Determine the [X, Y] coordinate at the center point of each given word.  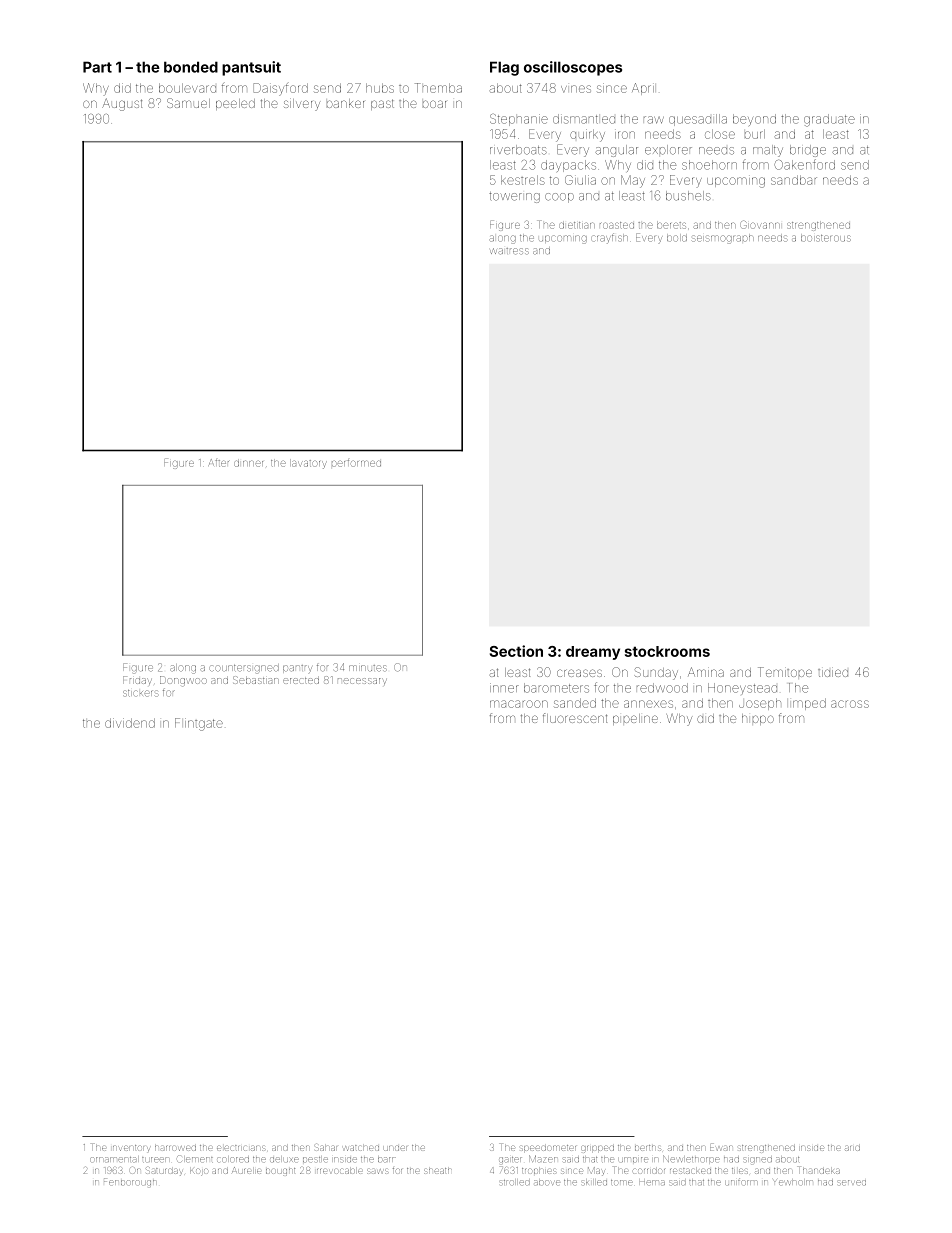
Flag [504, 68]
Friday [137, 680]
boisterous [826, 238]
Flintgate [199, 724]
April [643, 89]
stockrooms [667, 651]
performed [356, 463]
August [122, 104]
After [218, 463]
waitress [509, 251]
